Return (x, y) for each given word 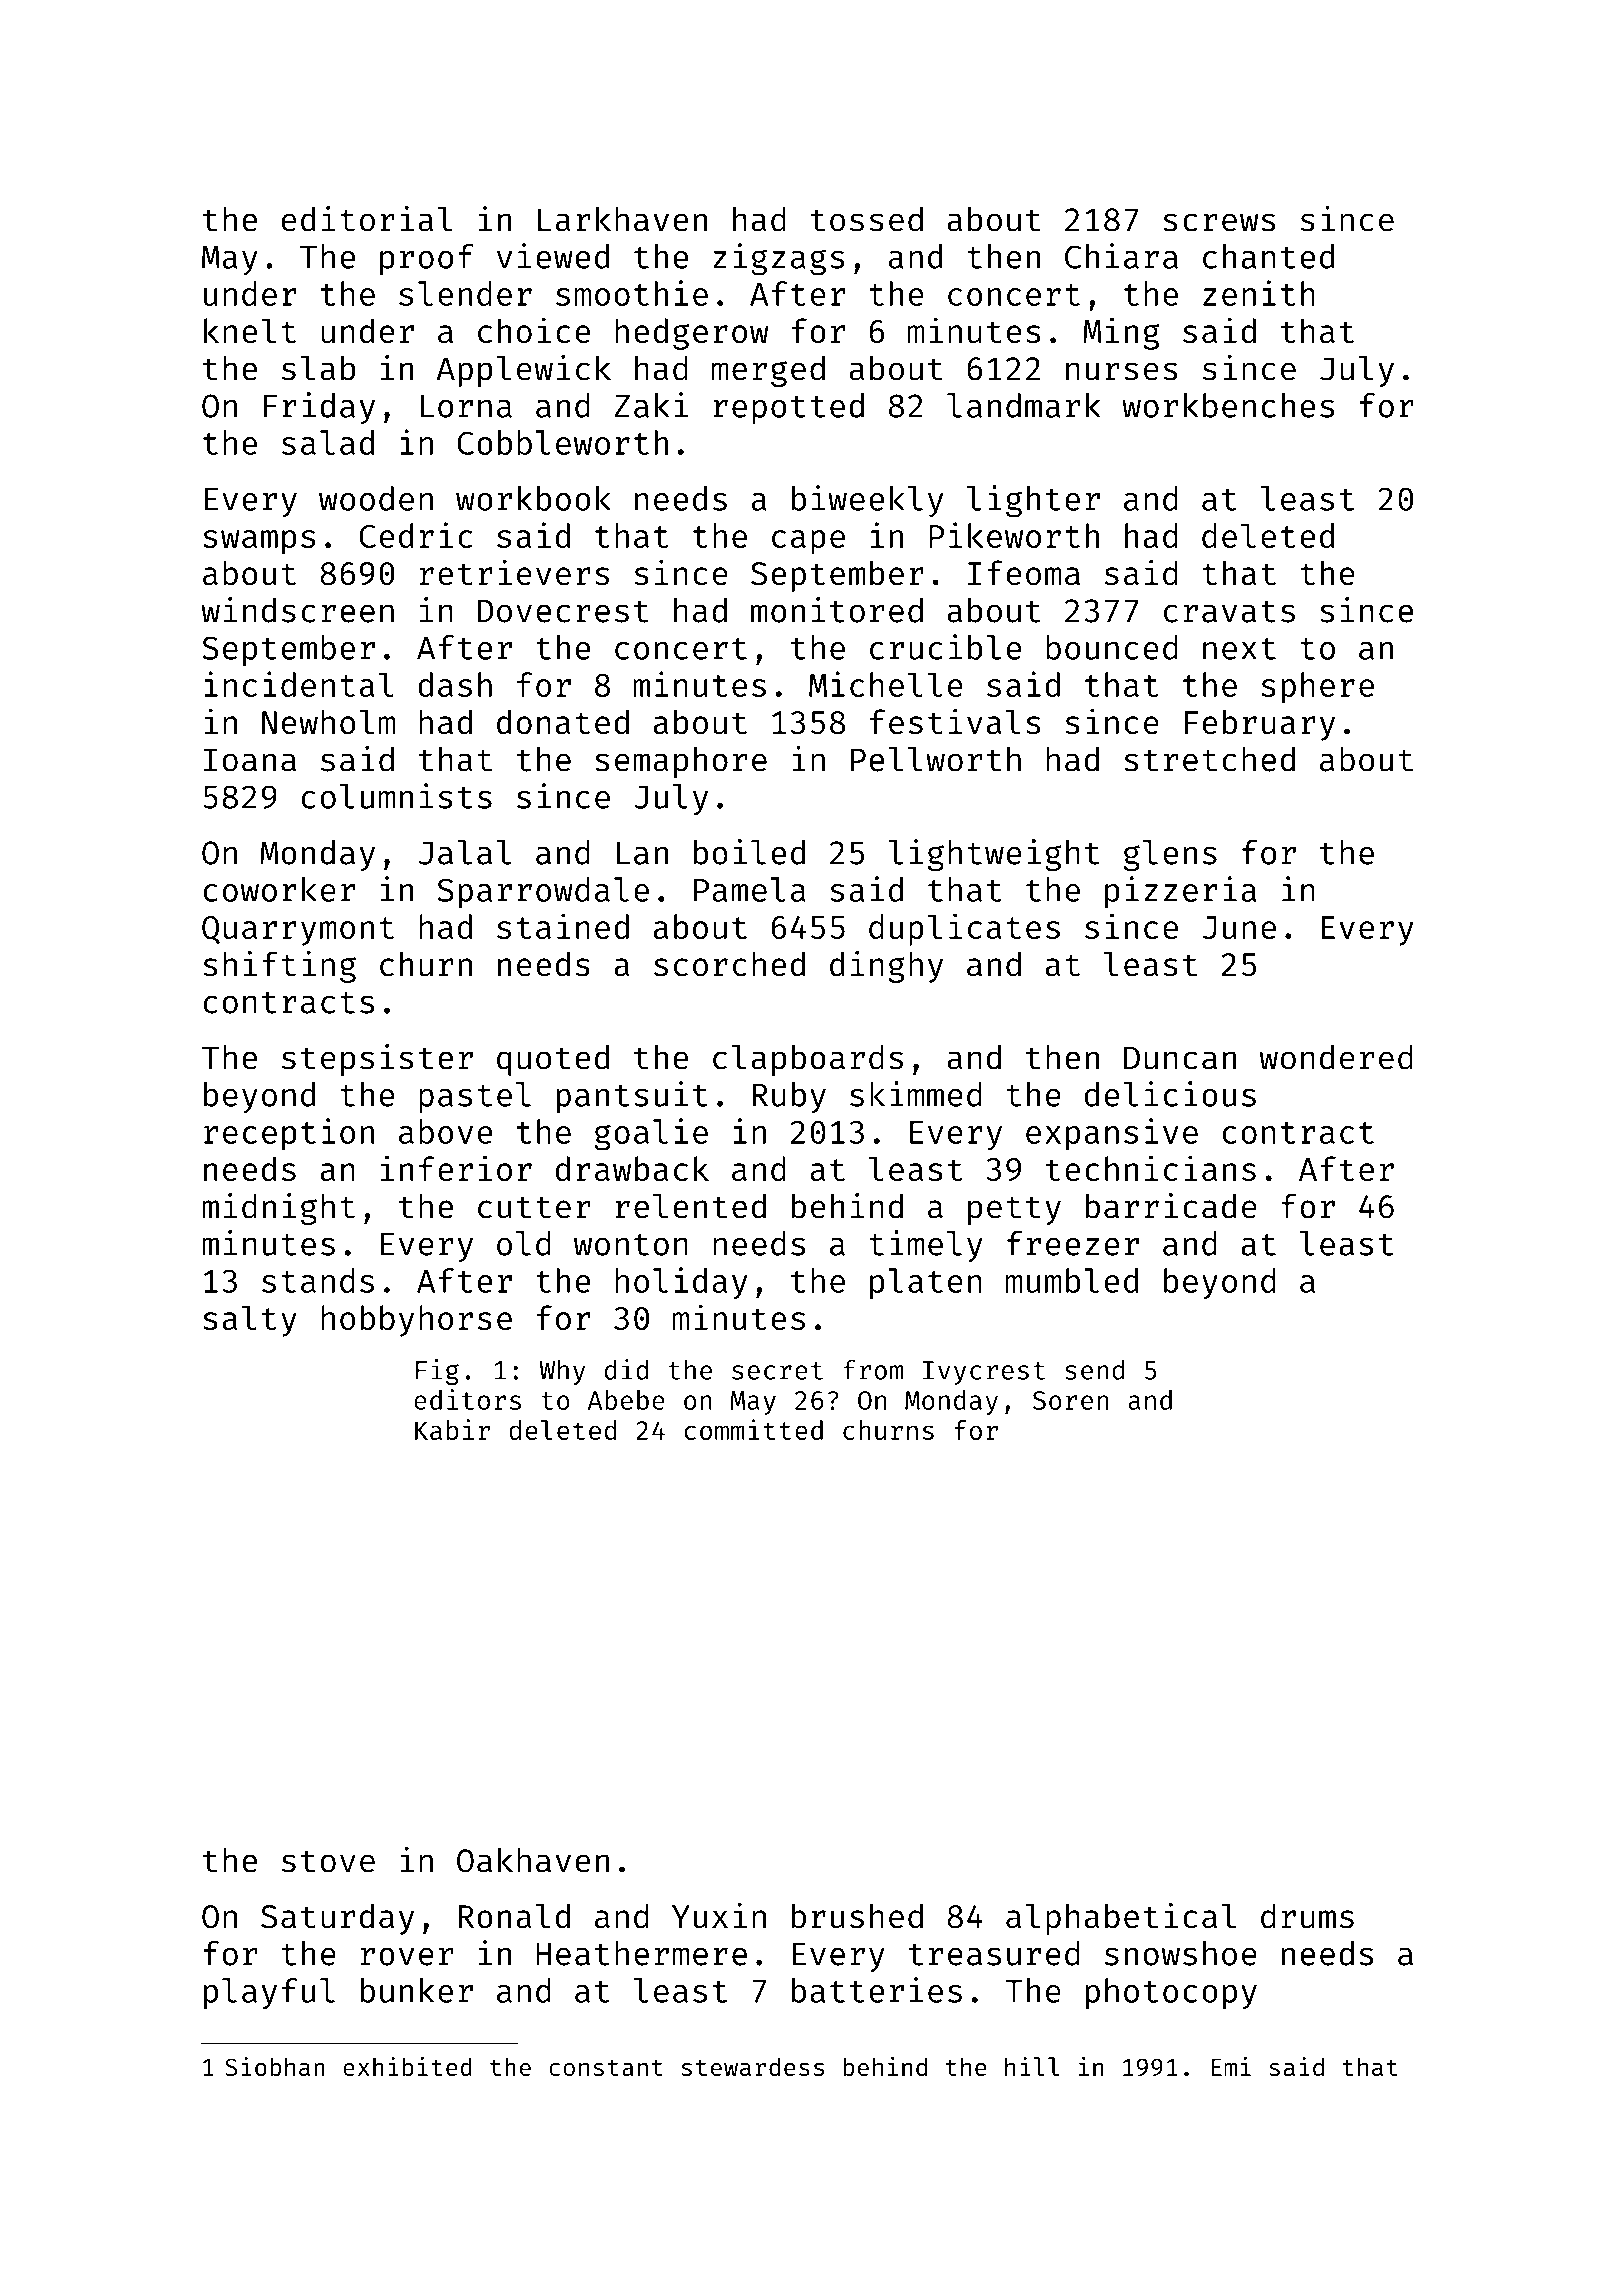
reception (289, 1134)
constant (606, 2068)
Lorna (466, 406)
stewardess (752, 2066)
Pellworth (936, 759)
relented (690, 1206)
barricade (1171, 1206)
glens (1170, 855)
